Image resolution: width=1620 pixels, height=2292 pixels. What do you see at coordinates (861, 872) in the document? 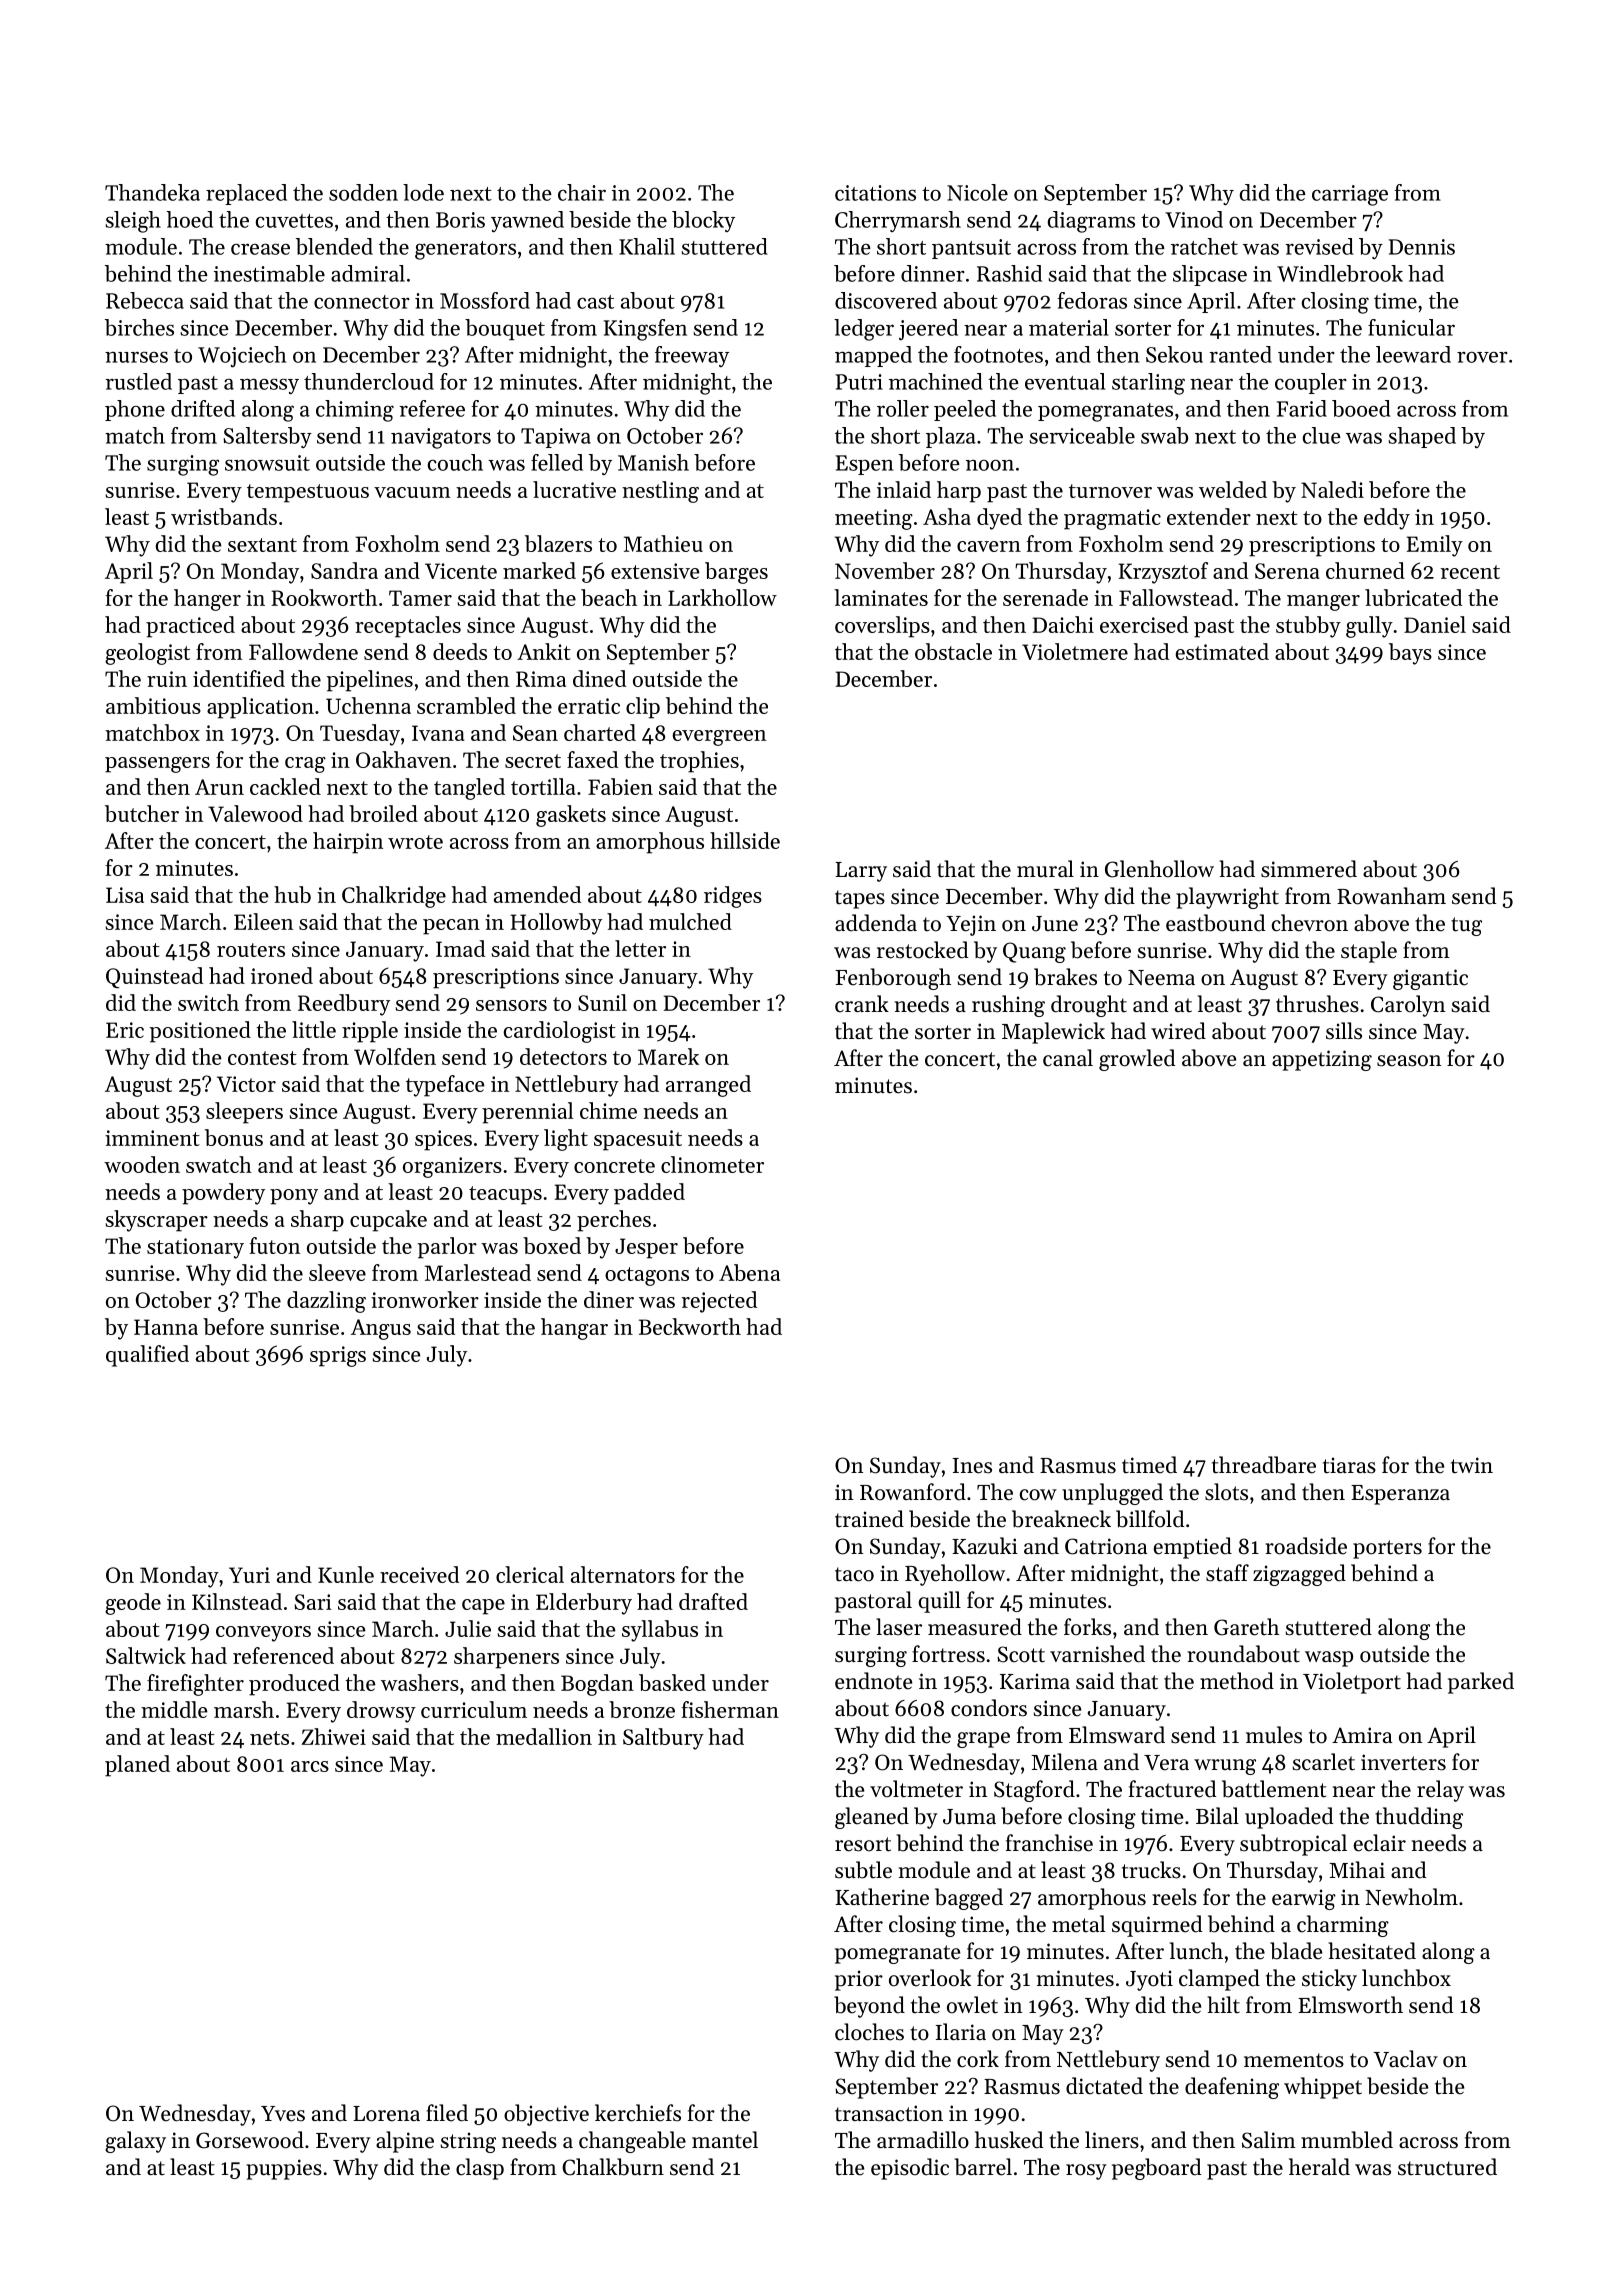
I see `Larry` at bounding box center [861, 872].
